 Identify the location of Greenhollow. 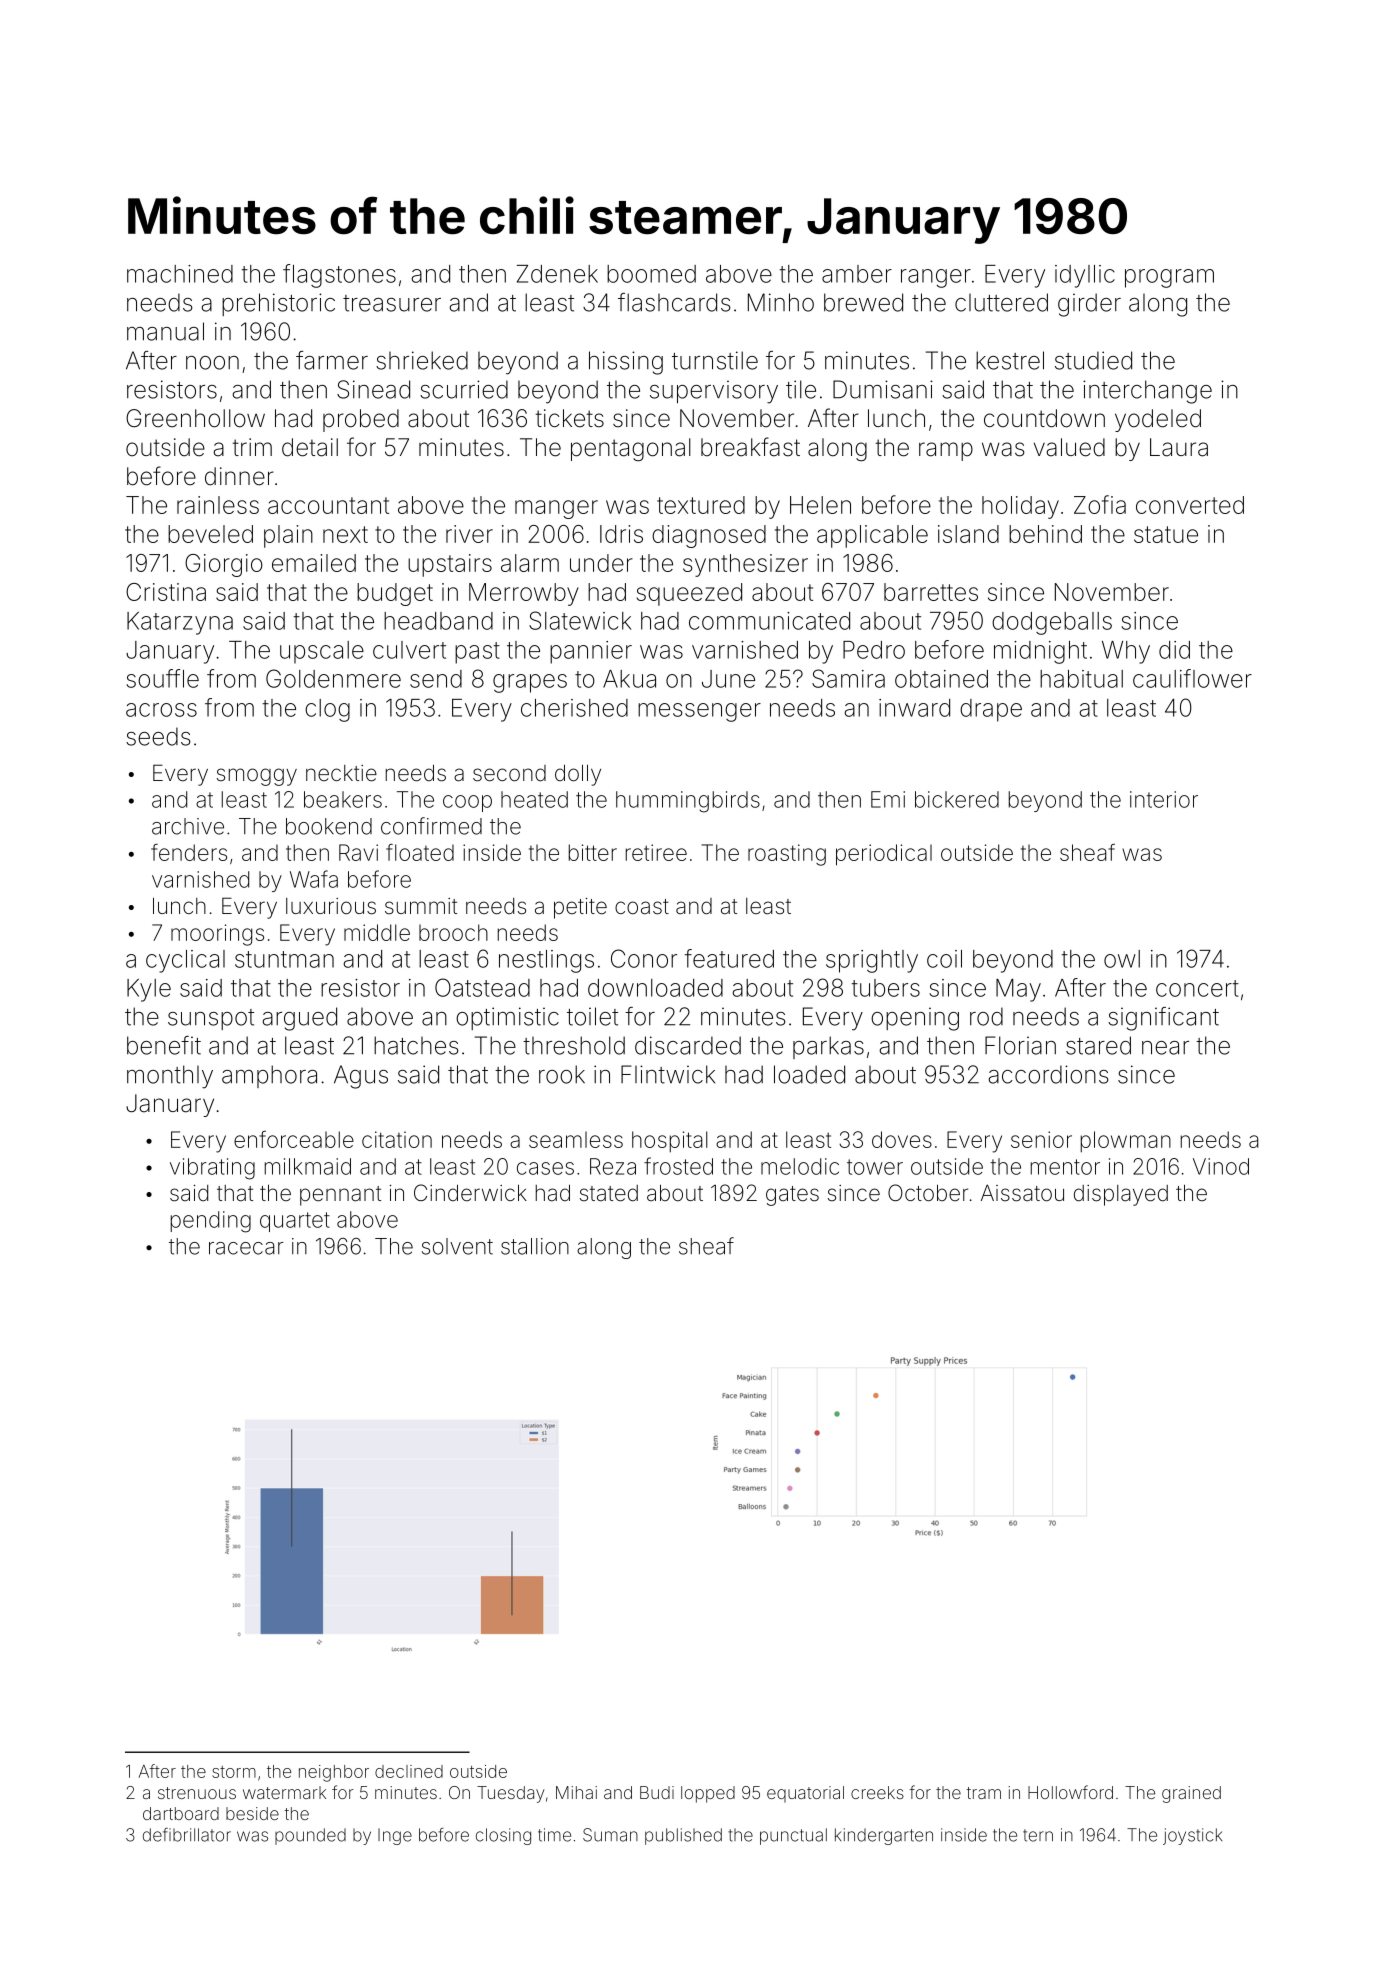
(195, 418).
